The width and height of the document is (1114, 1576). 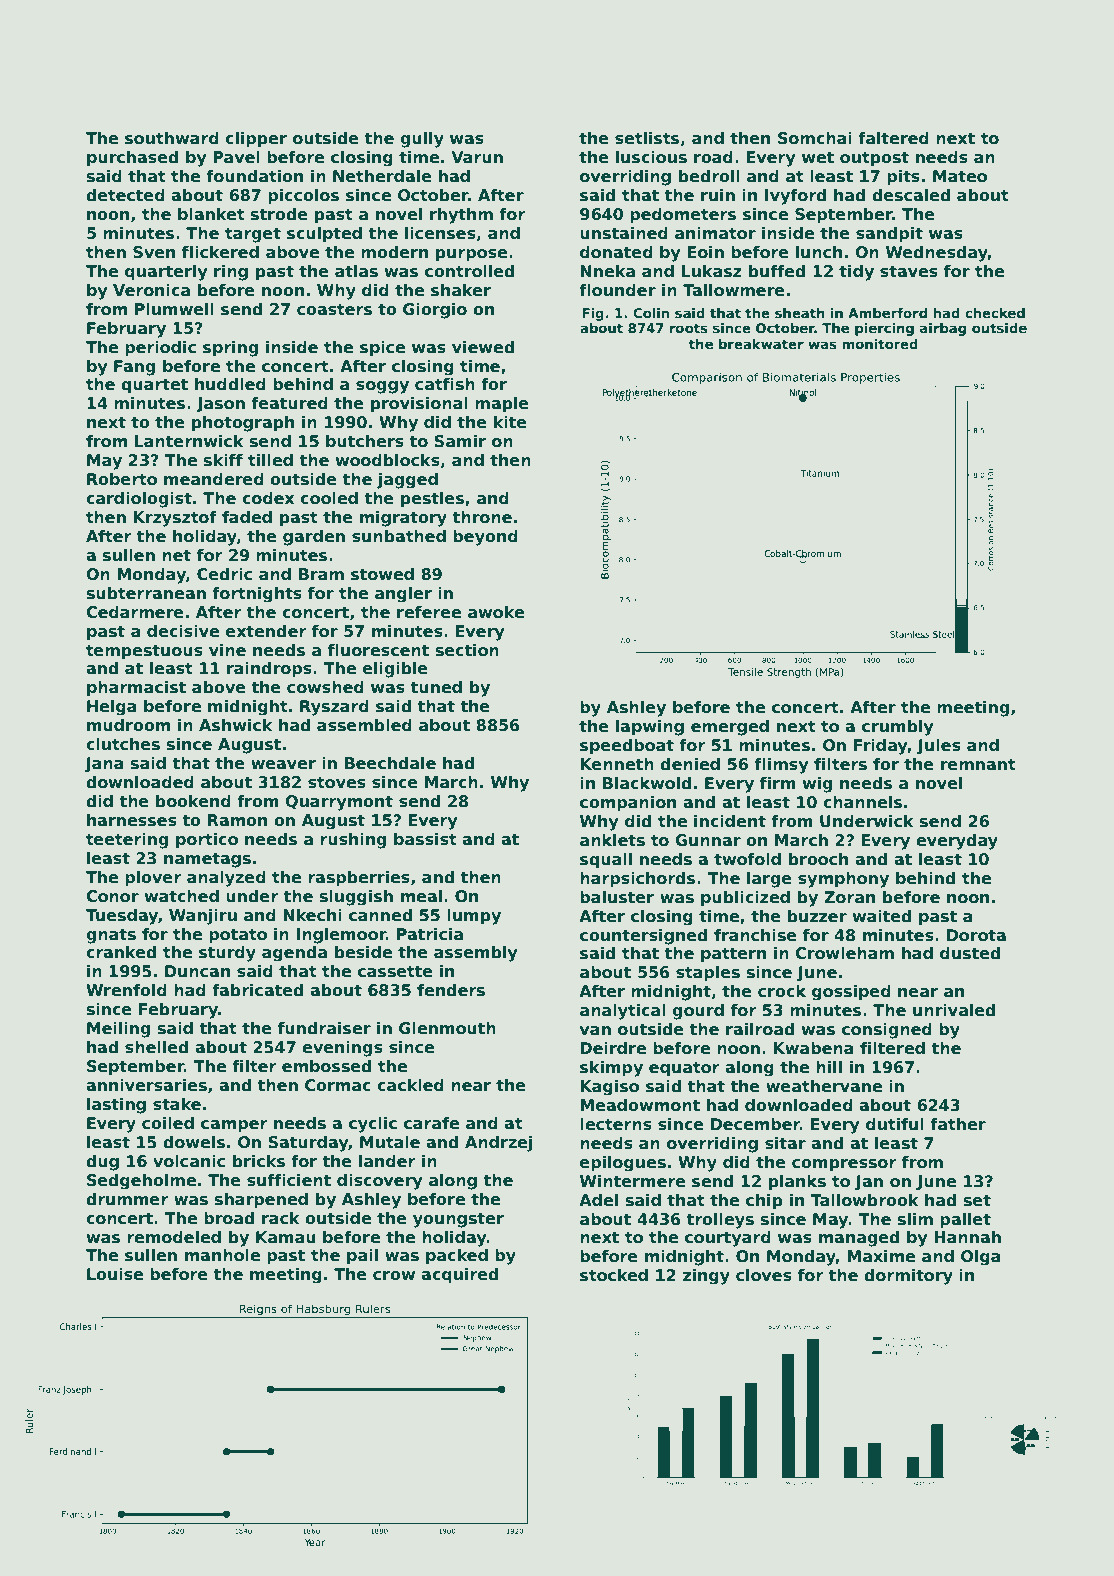 I want to click on Louise, so click(x=115, y=1274).
